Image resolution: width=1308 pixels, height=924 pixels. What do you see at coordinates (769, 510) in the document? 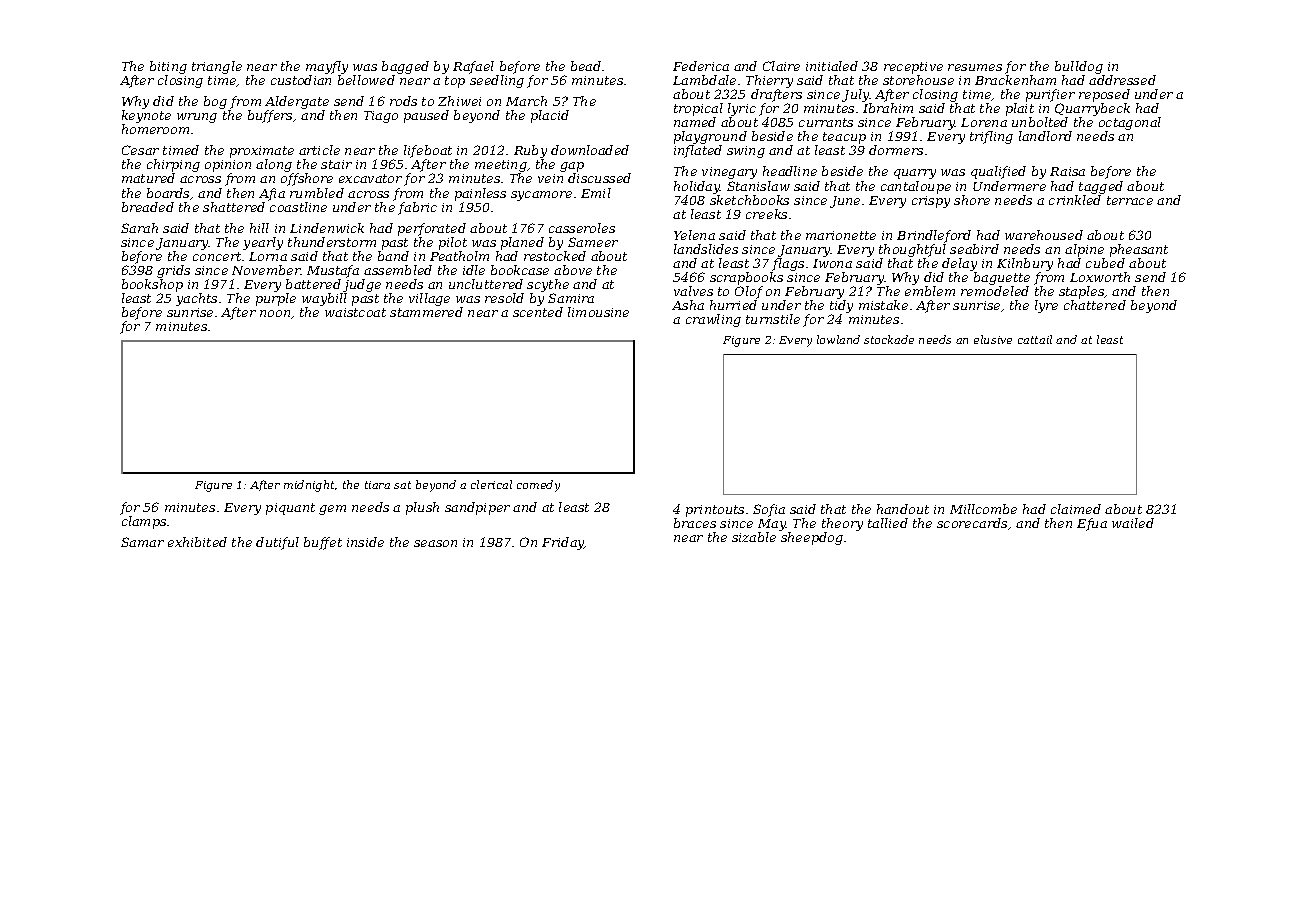
I see `Sofia` at bounding box center [769, 510].
